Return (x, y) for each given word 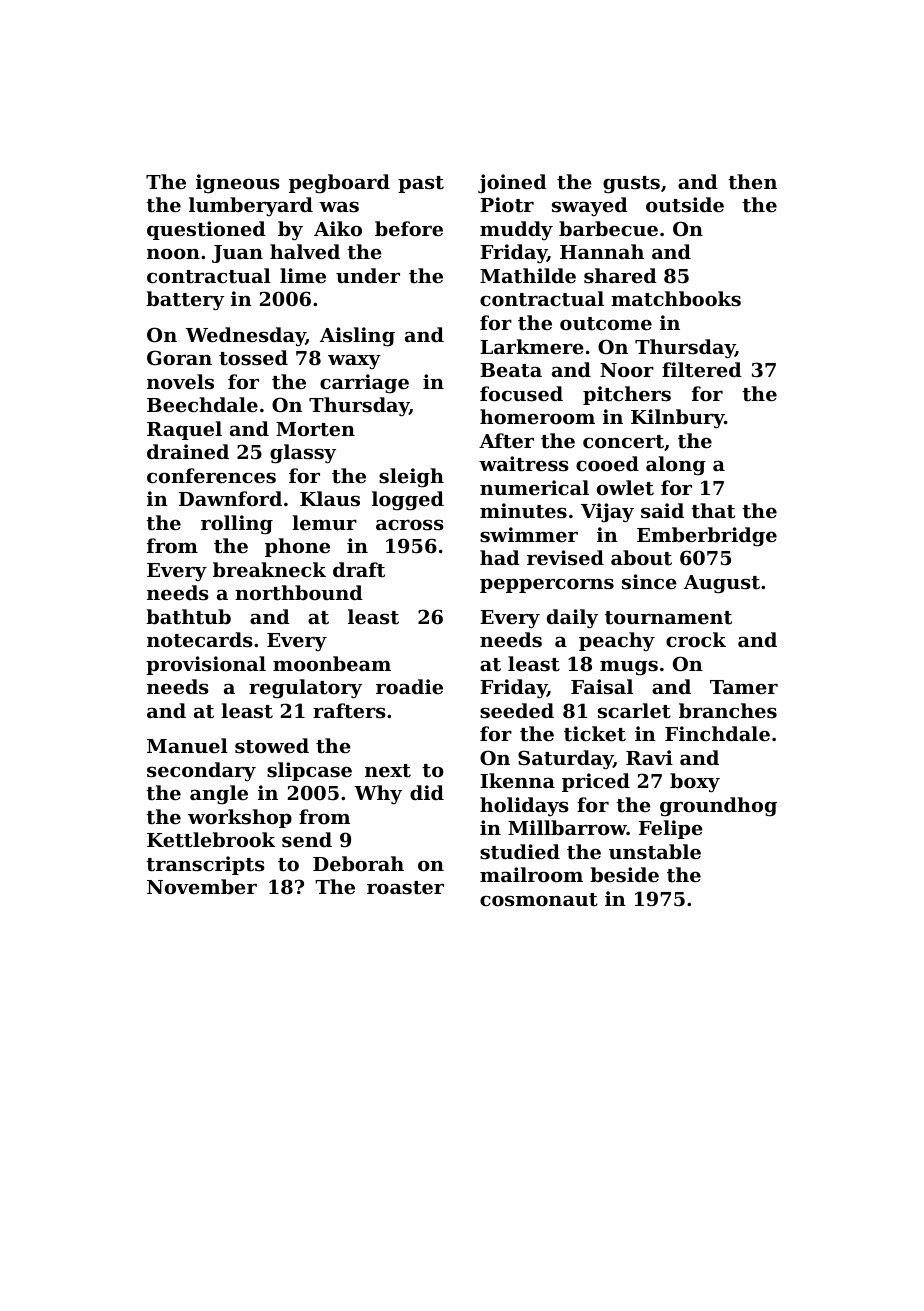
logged (408, 501)
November (202, 886)
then (752, 182)
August (722, 584)
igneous (238, 184)
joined (512, 184)
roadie (409, 686)
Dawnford (230, 498)
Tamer (744, 687)
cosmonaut (539, 900)
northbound (299, 593)
